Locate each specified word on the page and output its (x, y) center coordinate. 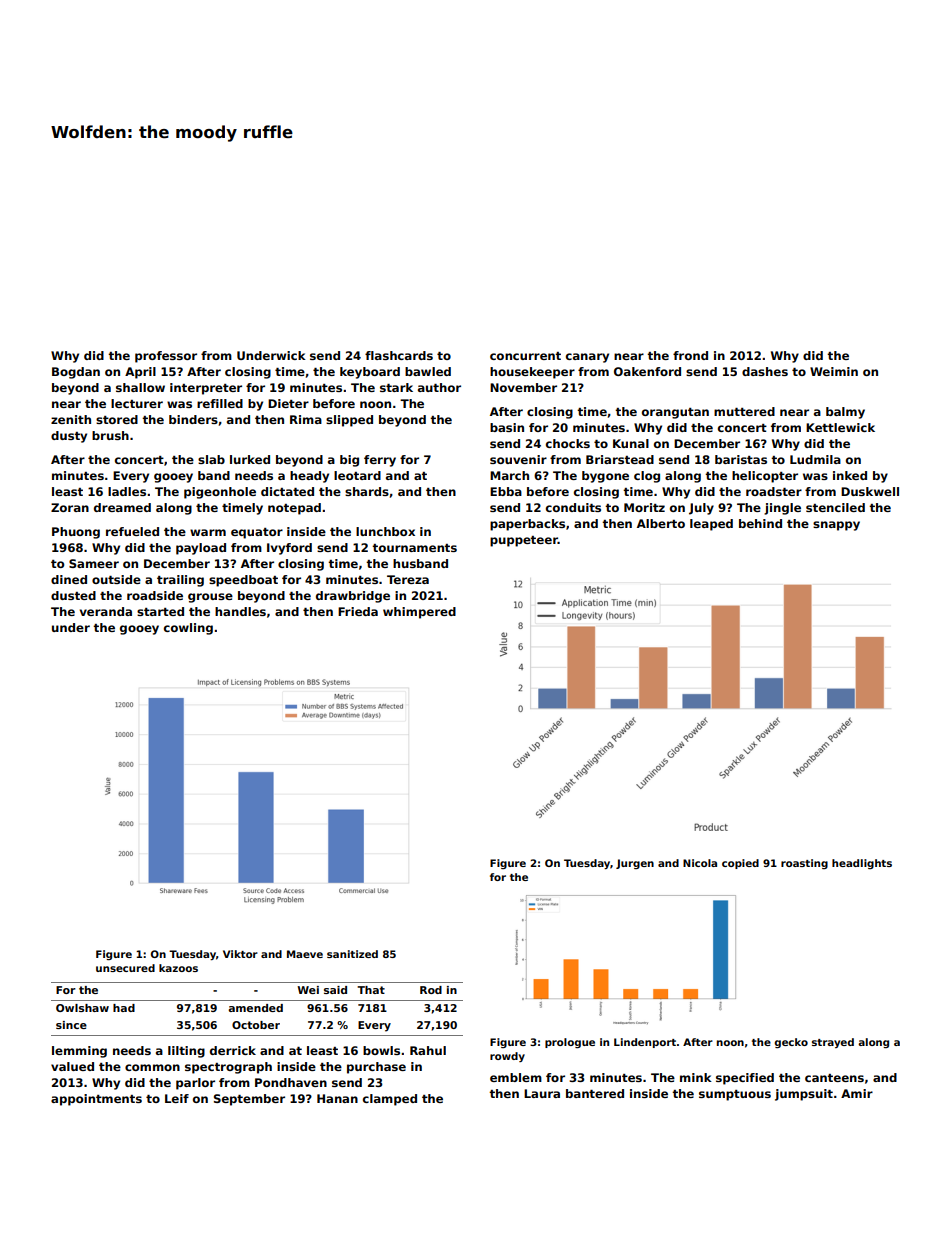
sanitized (352, 954)
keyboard (370, 373)
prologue (570, 1043)
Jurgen (635, 864)
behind (760, 523)
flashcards (399, 355)
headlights (862, 864)
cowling (188, 629)
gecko (791, 1043)
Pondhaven (291, 1082)
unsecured (125, 968)
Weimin (834, 371)
